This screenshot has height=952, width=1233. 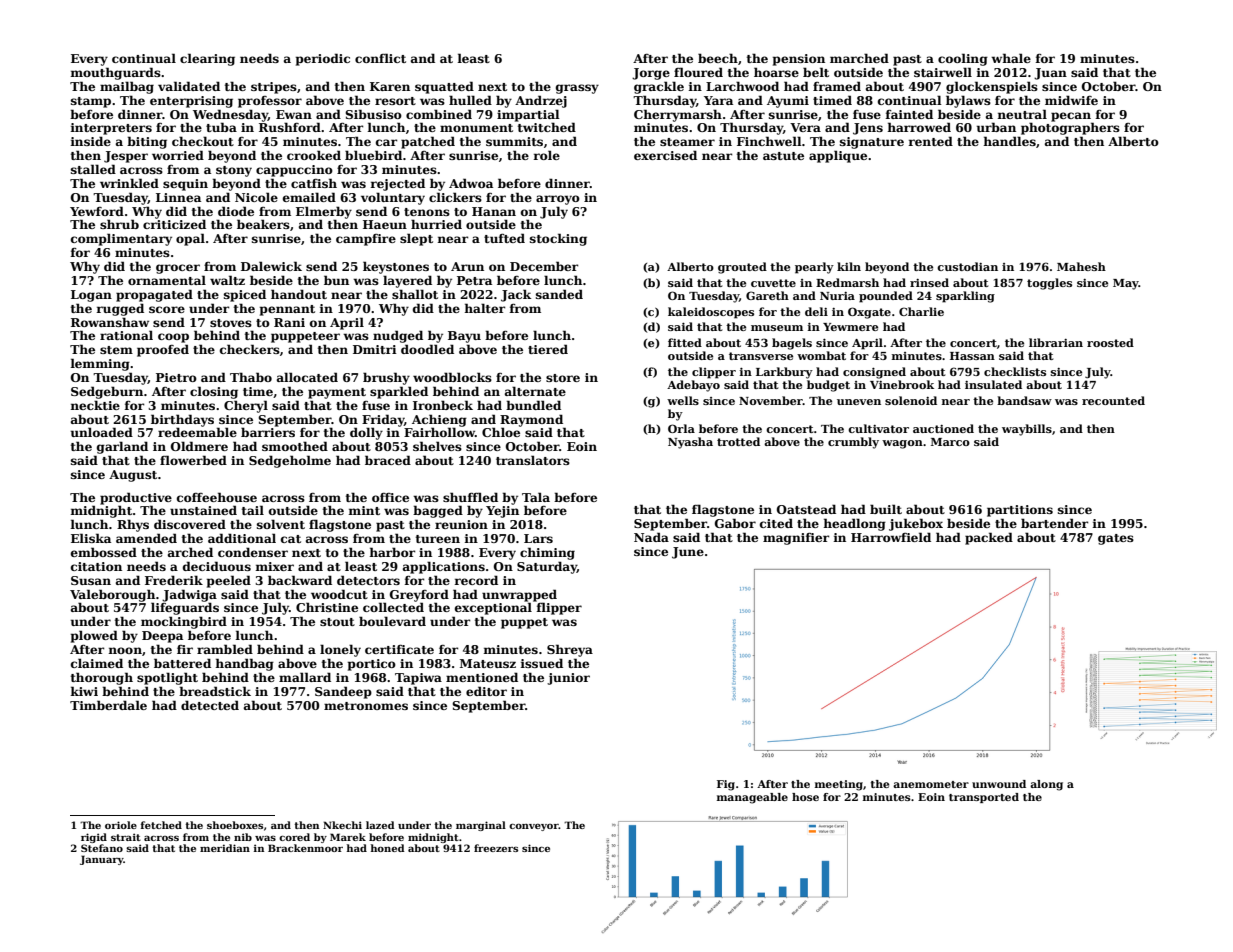 What do you see at coordinates (989, 538) in the screenshot?
I see `packed` at bounding box center [989, 538].
